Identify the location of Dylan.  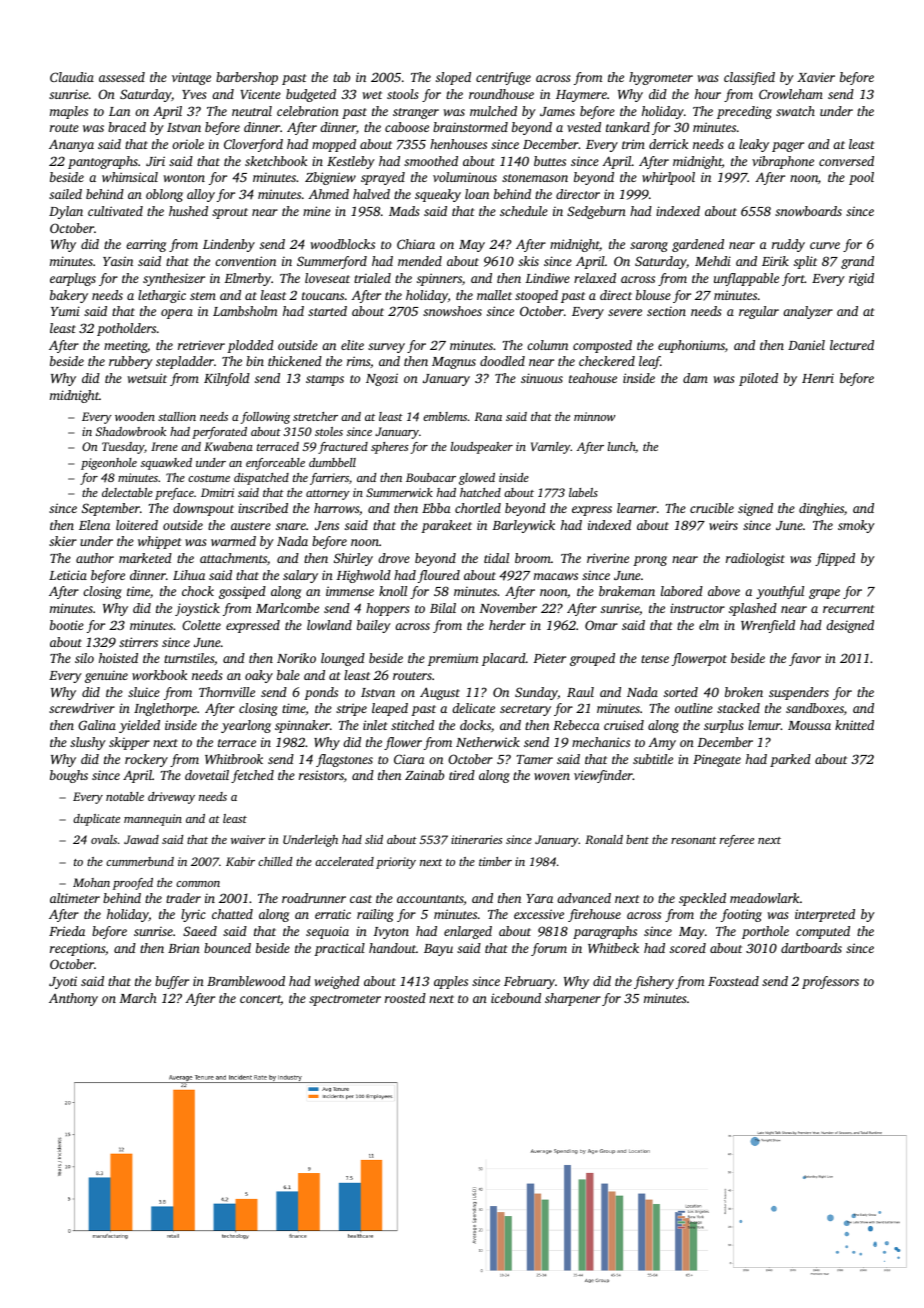
(66, 212).
